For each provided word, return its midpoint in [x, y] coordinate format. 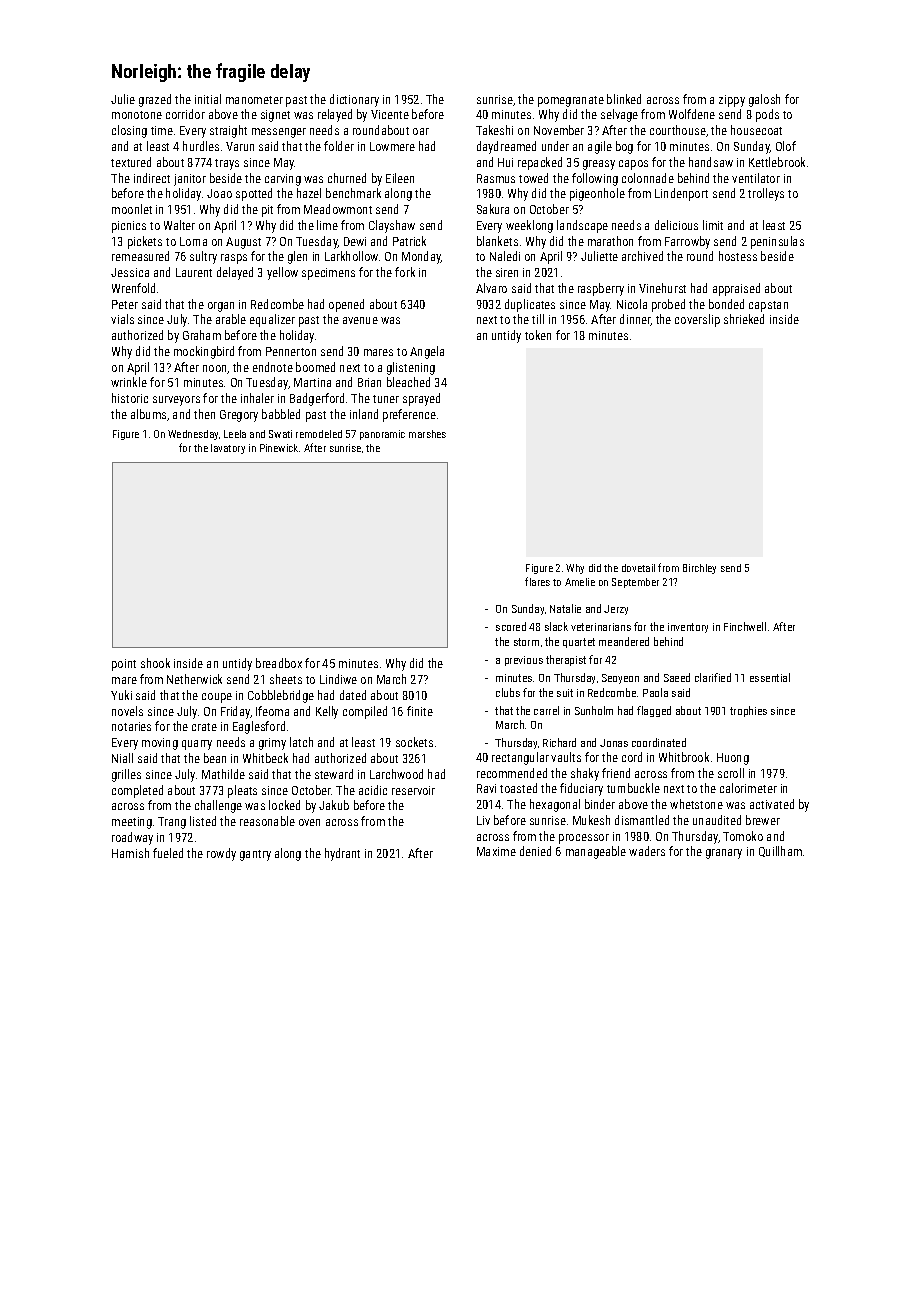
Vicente [390, 114]
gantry [255, 855]
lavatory [228, 449]
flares [537, 581]
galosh [764, 100]
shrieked [744, 319]
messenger [279, 133]
